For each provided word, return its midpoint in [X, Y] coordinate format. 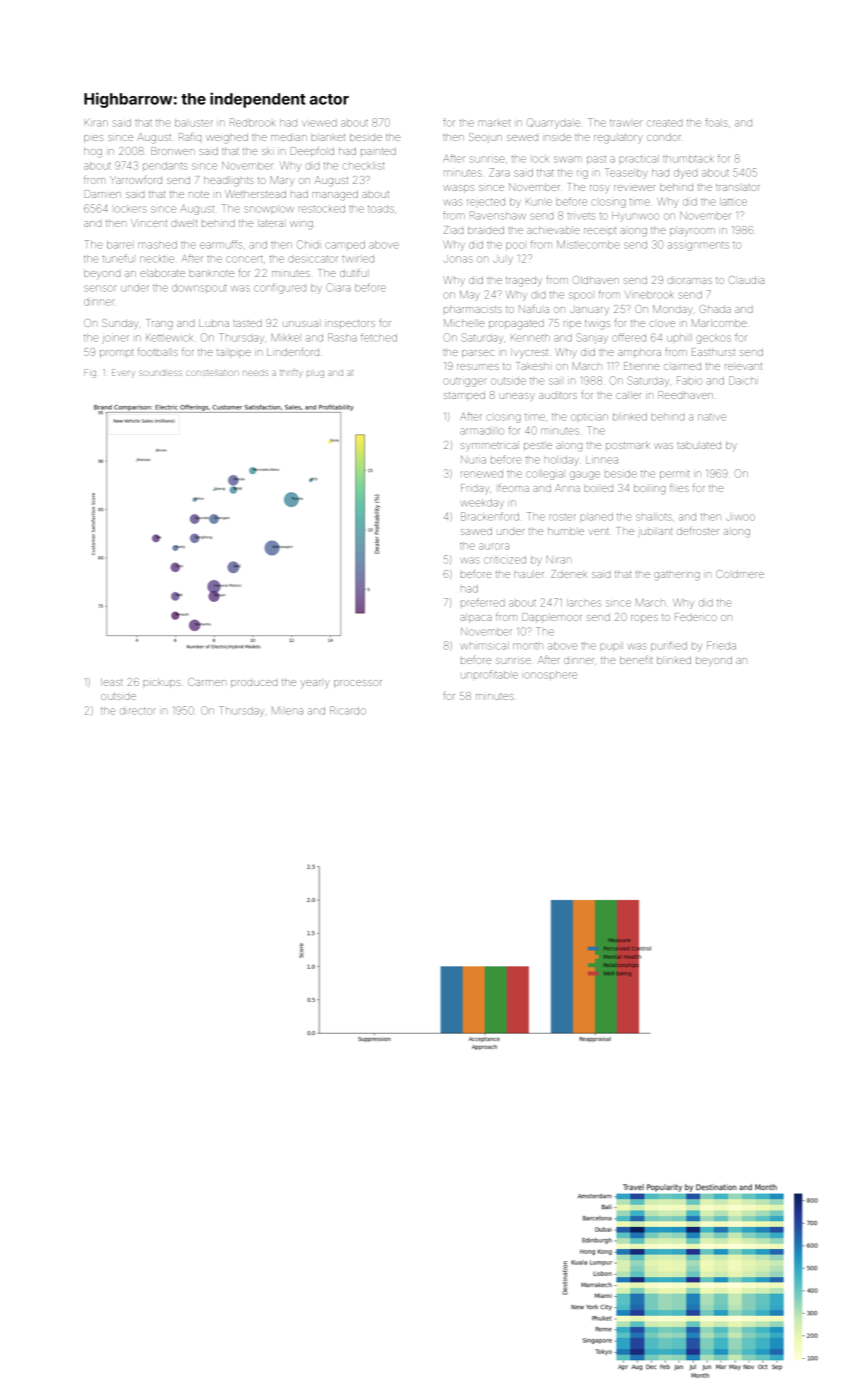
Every [123, 373]
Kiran [96, 123]
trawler [625, 123]
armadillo [482, 431]
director [138, 711]
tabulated [699, 445]
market [495, 123]
